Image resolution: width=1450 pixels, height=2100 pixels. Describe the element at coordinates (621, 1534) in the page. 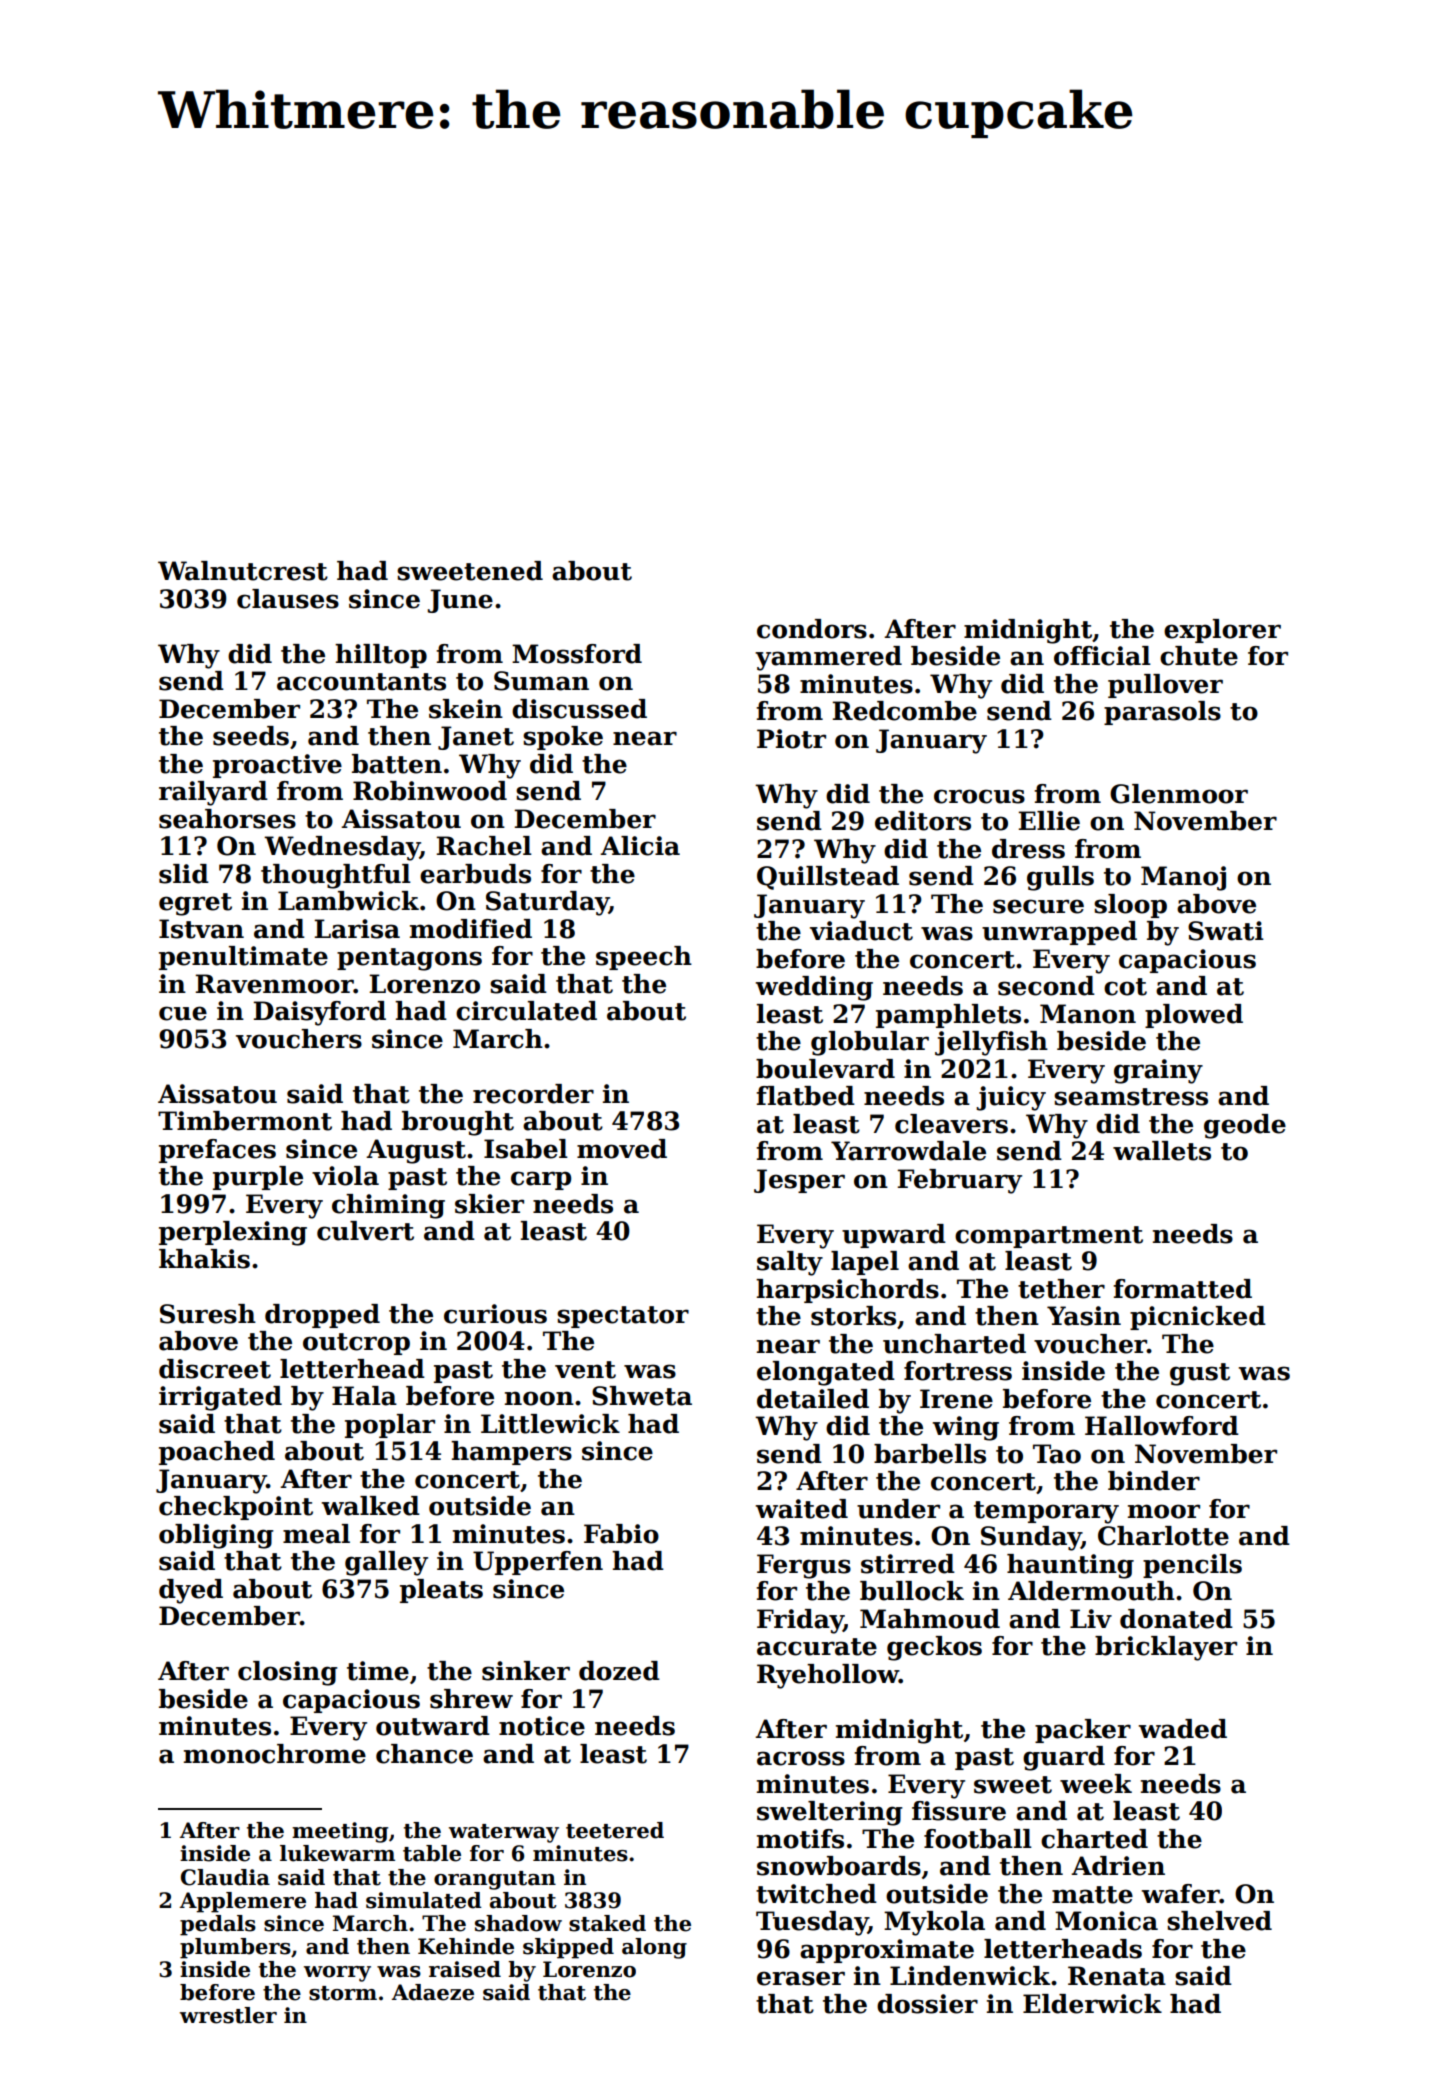

I see `Fabio` at that location.
